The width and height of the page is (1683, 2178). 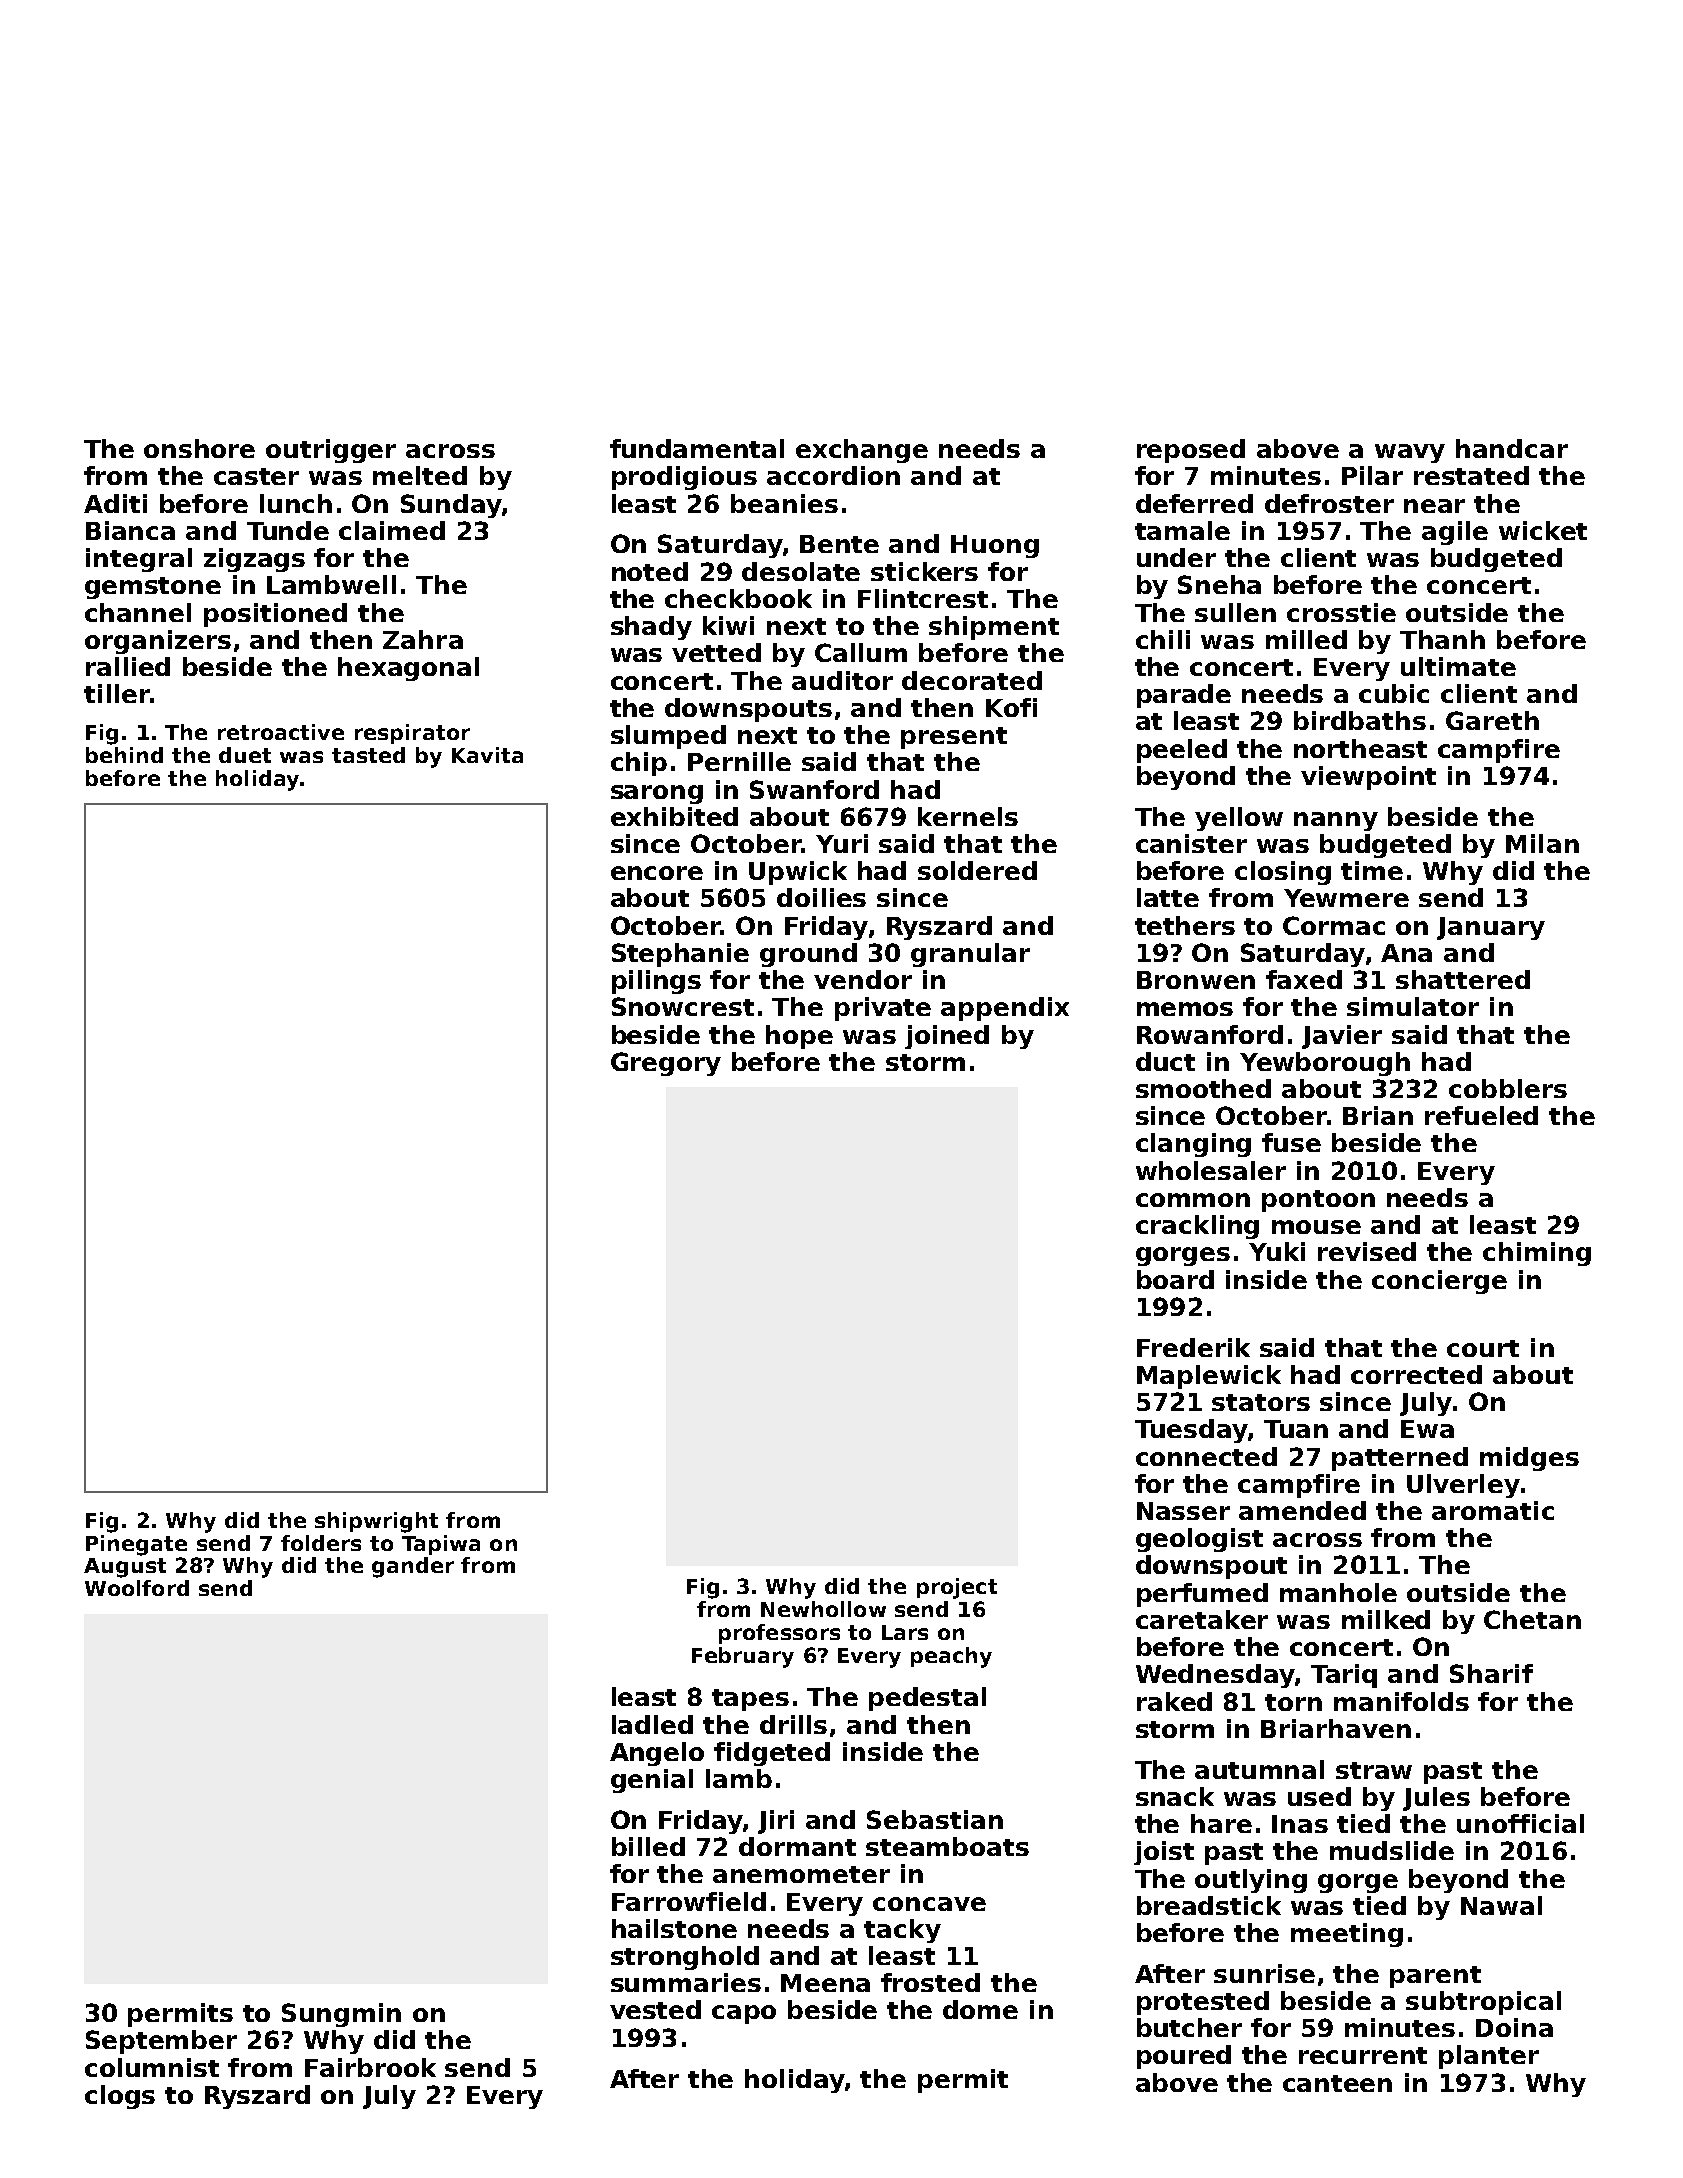 What do you see at coordinates (1337, 2083) in the page?
I see `canteen` at bounding box center [1337, 2083].
